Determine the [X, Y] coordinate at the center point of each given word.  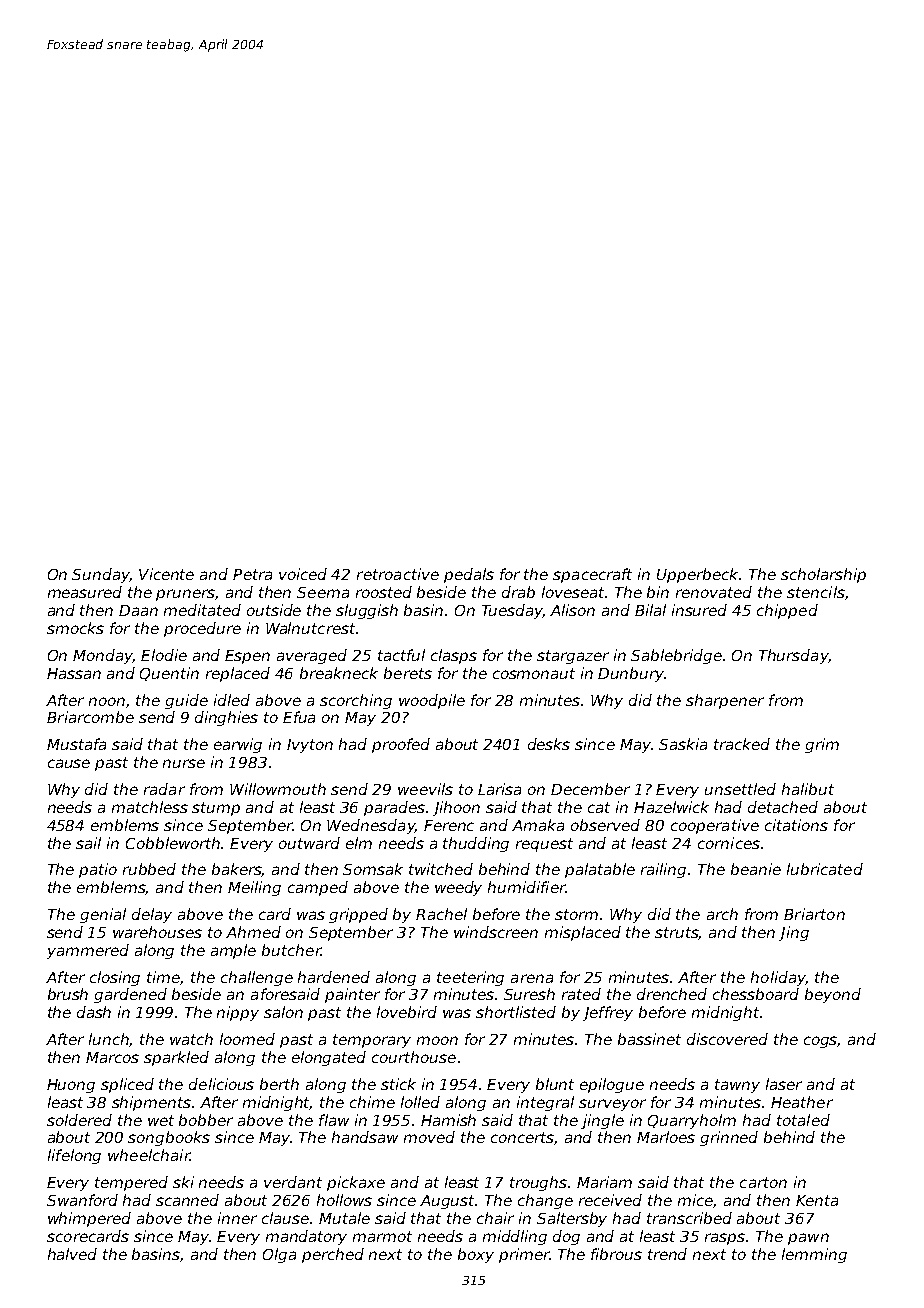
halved [72, 1254]
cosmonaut [534, 673]
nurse [184, 763]
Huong [71, 1086]
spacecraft [592, 575]
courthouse [414, 1057]
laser [784, 1084]
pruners [186, 595]
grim [822, 745]
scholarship [823, 575]
